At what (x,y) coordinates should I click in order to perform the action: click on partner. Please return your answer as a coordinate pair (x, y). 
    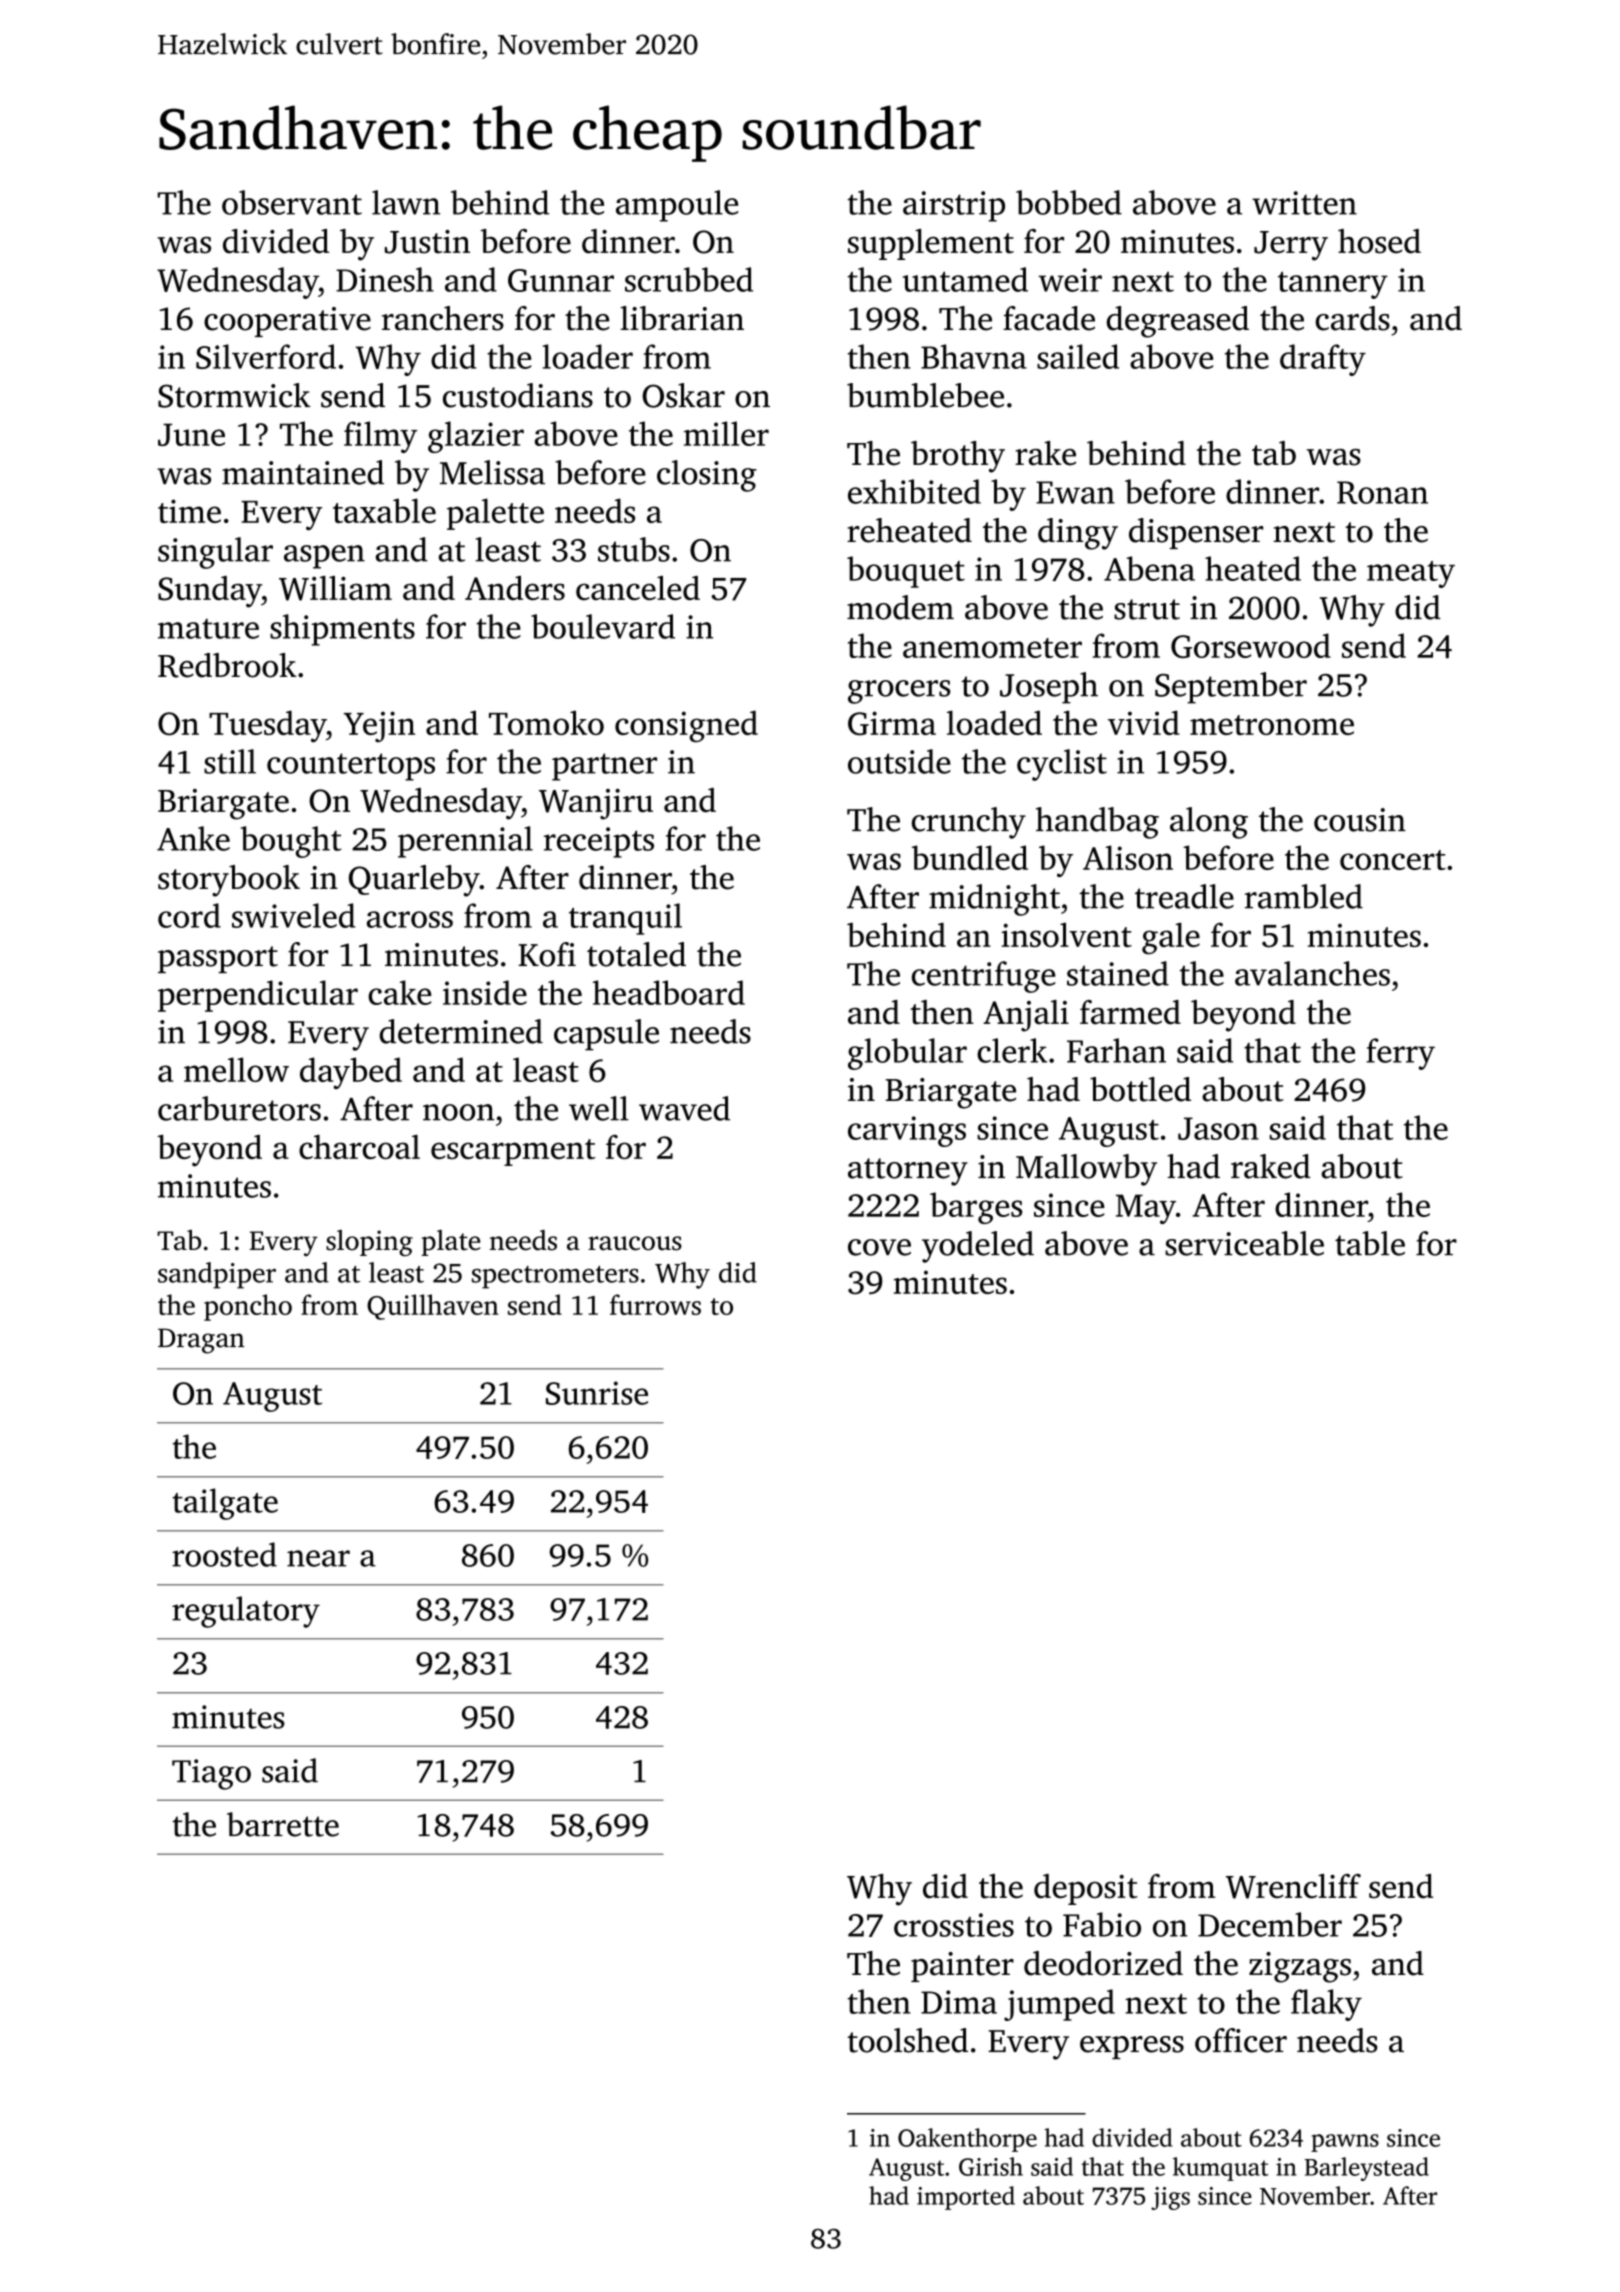
    Looking at the image, I should click on (604, 767).
